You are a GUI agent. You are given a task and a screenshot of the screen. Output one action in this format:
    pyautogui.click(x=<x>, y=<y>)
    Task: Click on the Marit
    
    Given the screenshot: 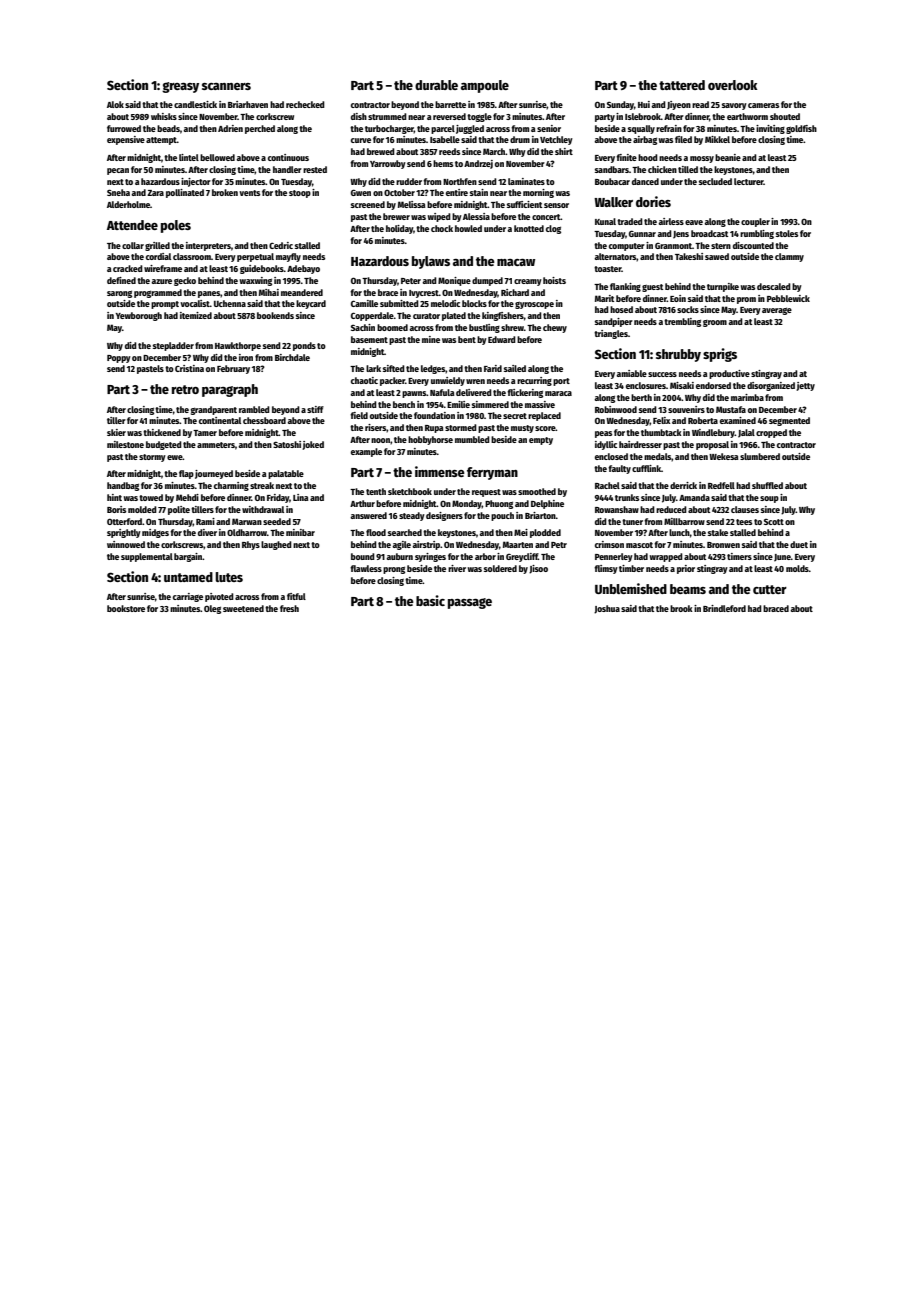 What is the action you would take?
    pyautogui.click(x=604, y=298)
